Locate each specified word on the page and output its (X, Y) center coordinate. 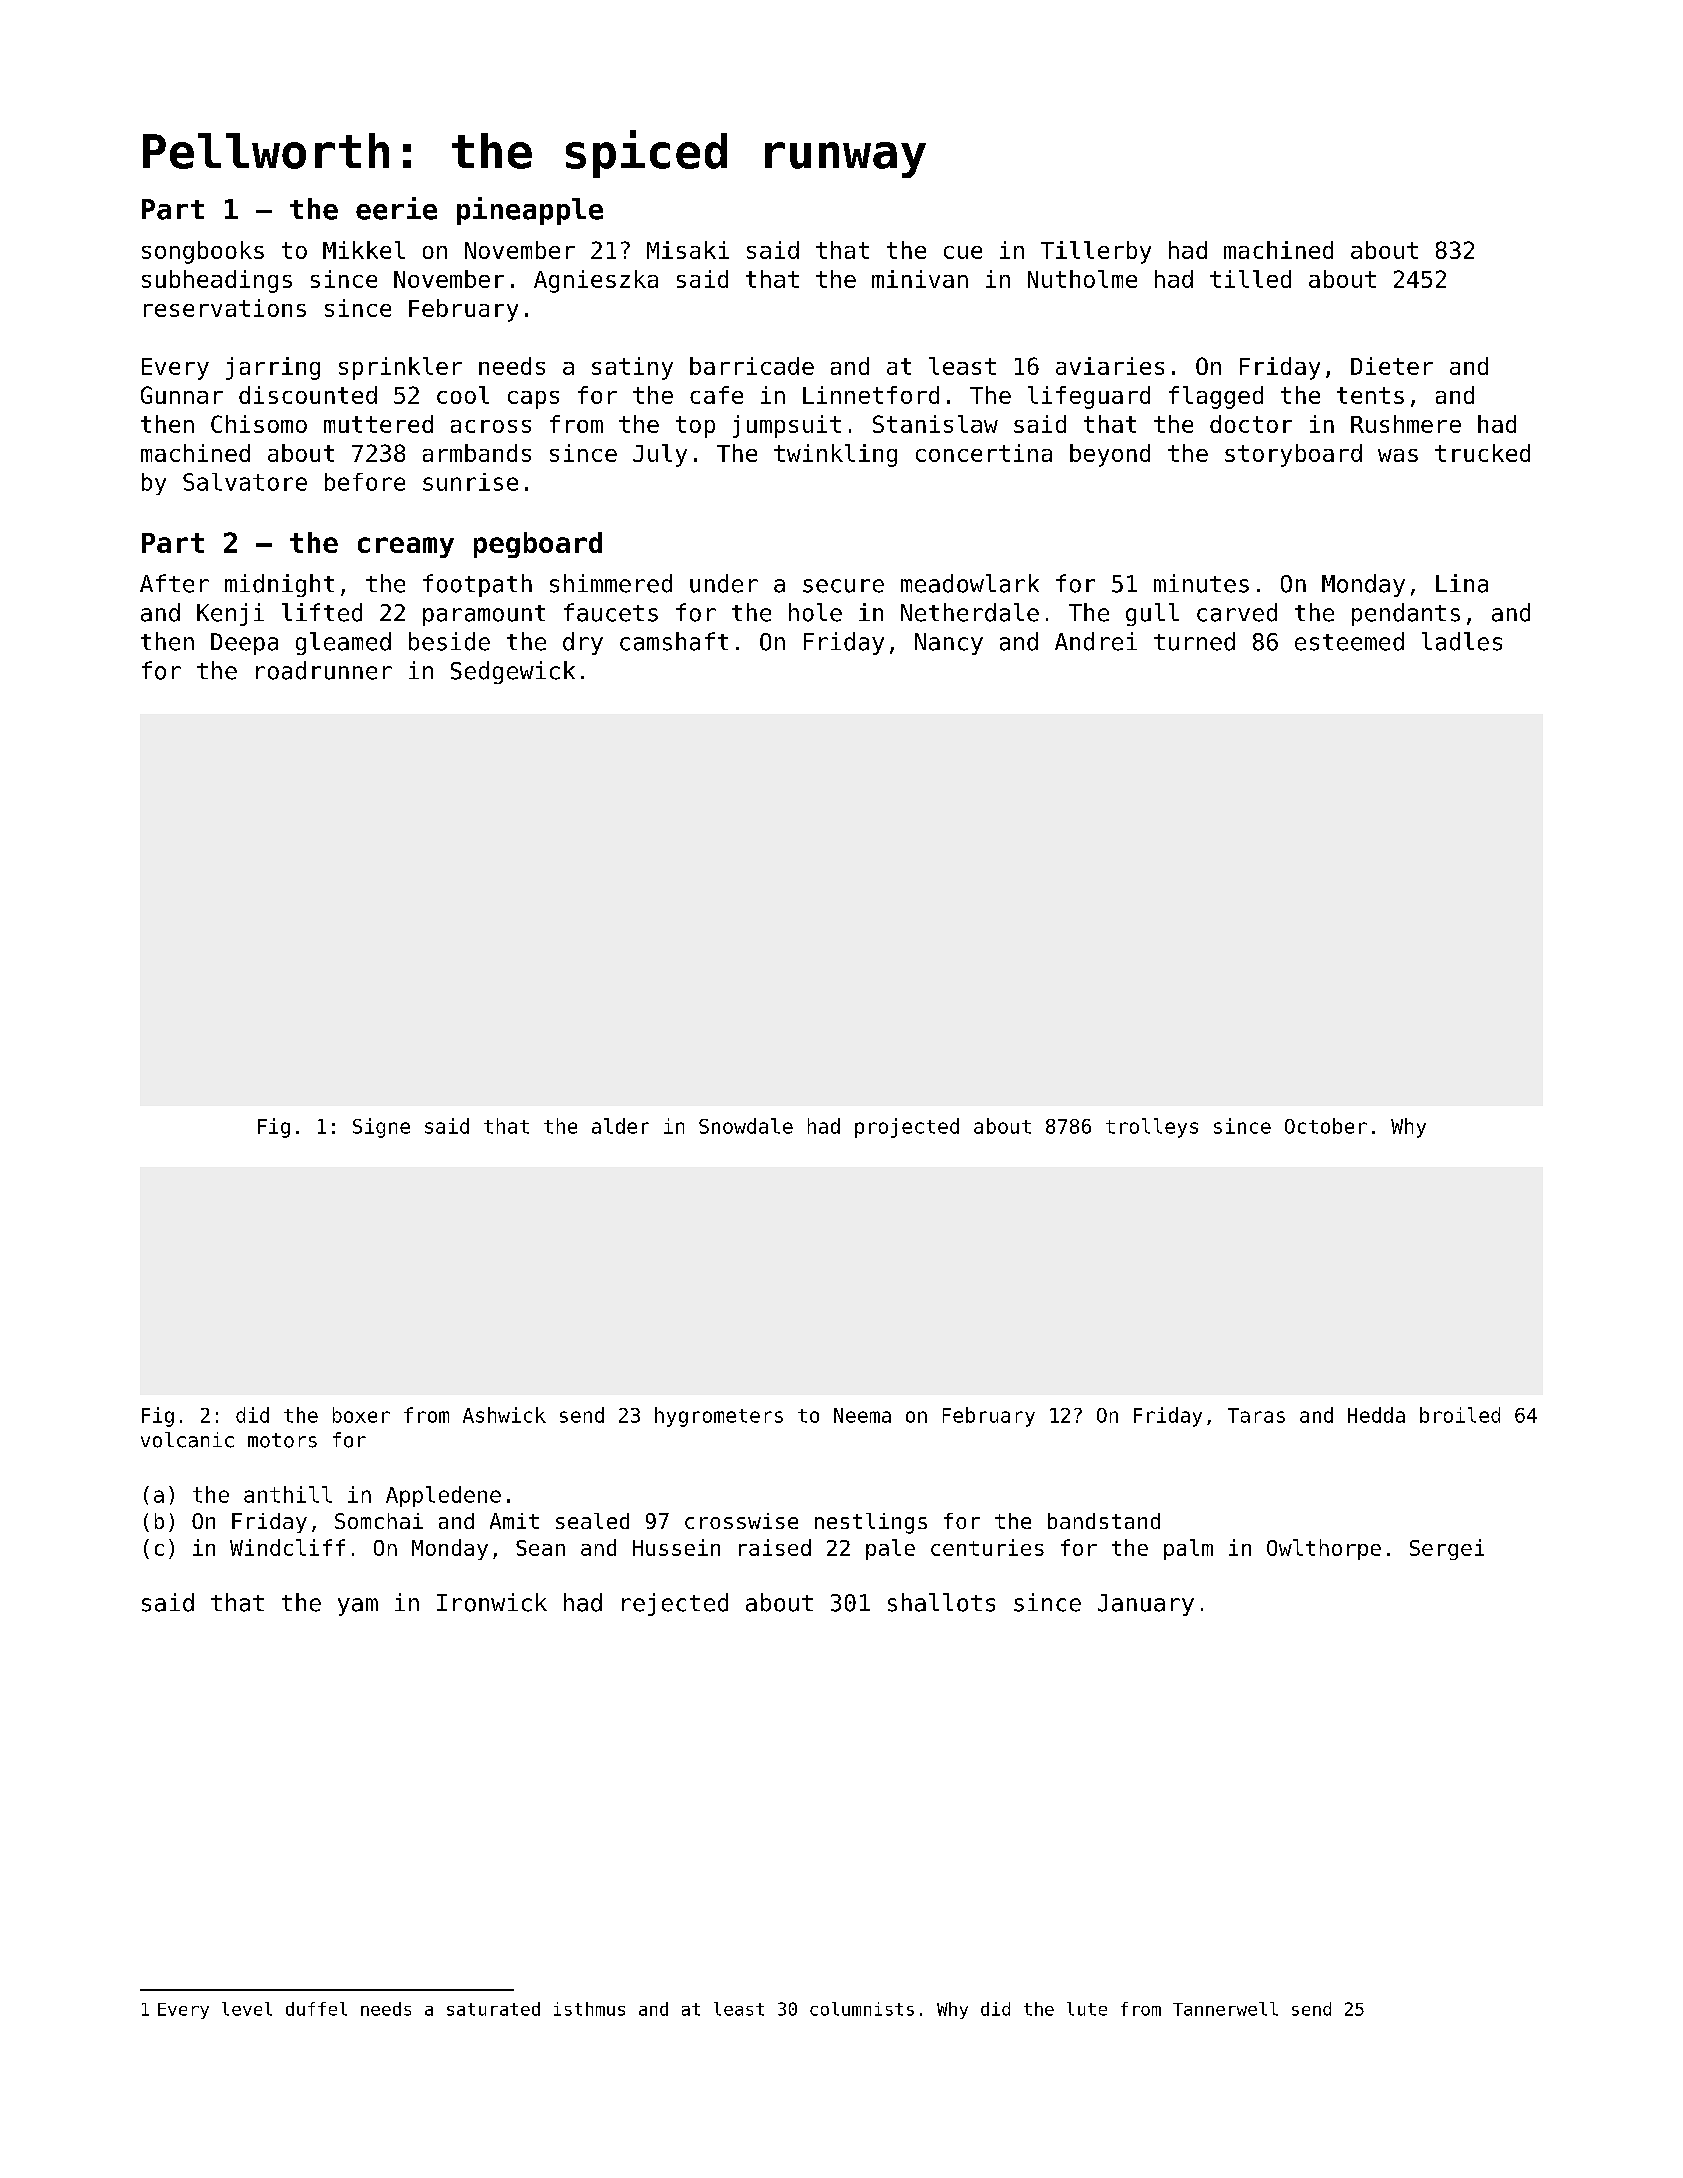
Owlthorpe (1324, 1549)
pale (890, 1549)
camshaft (674, 641)
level (247, 2009)
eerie (396, 208)
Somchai (379, 1521)
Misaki (688, 250)
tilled (1250, 279)
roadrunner (324, 670)
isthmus (589, 2009)
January (1146, 1605)
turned (1194, 641)
